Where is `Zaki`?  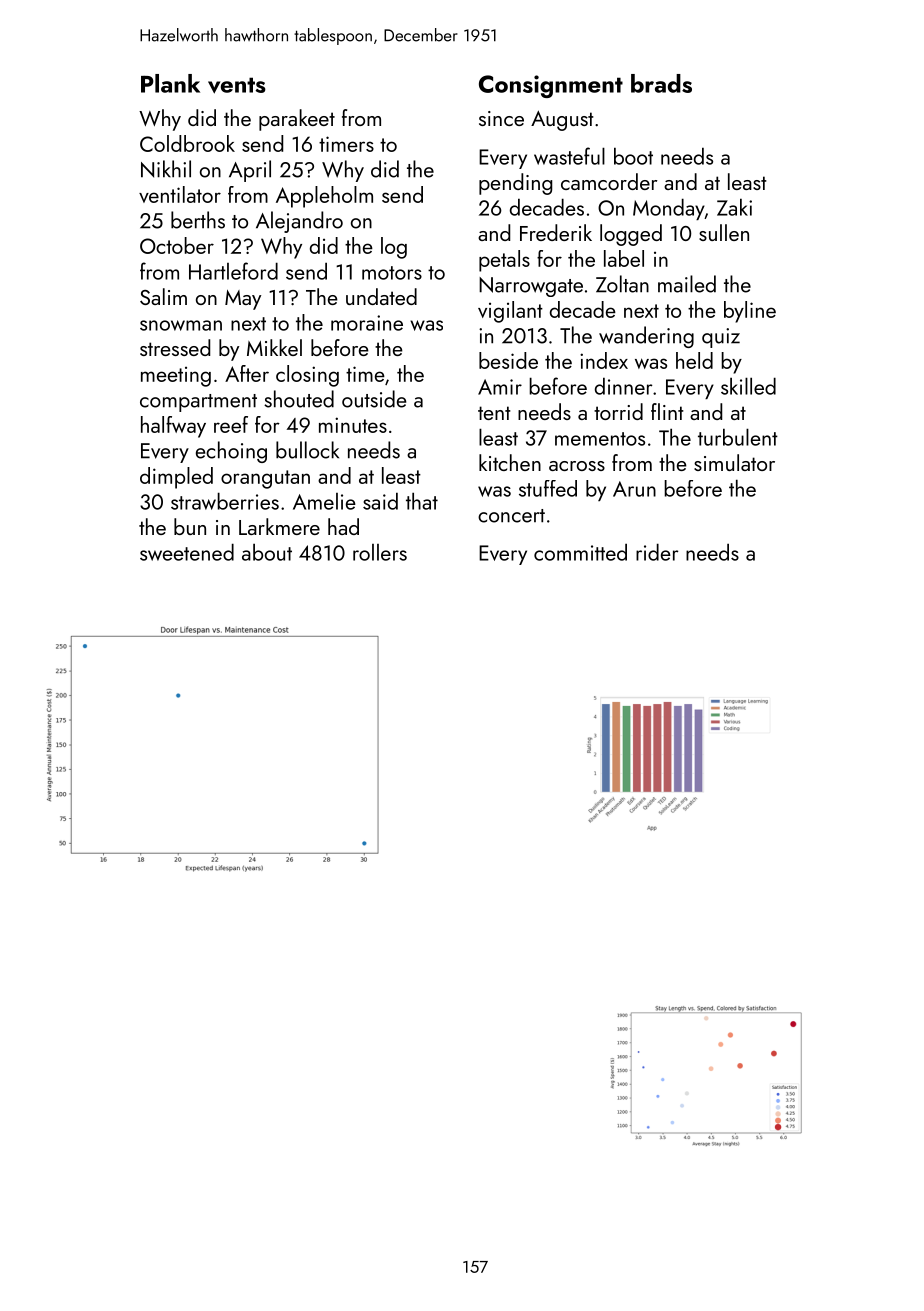
Zaki is located at coordinates (734, 207).
